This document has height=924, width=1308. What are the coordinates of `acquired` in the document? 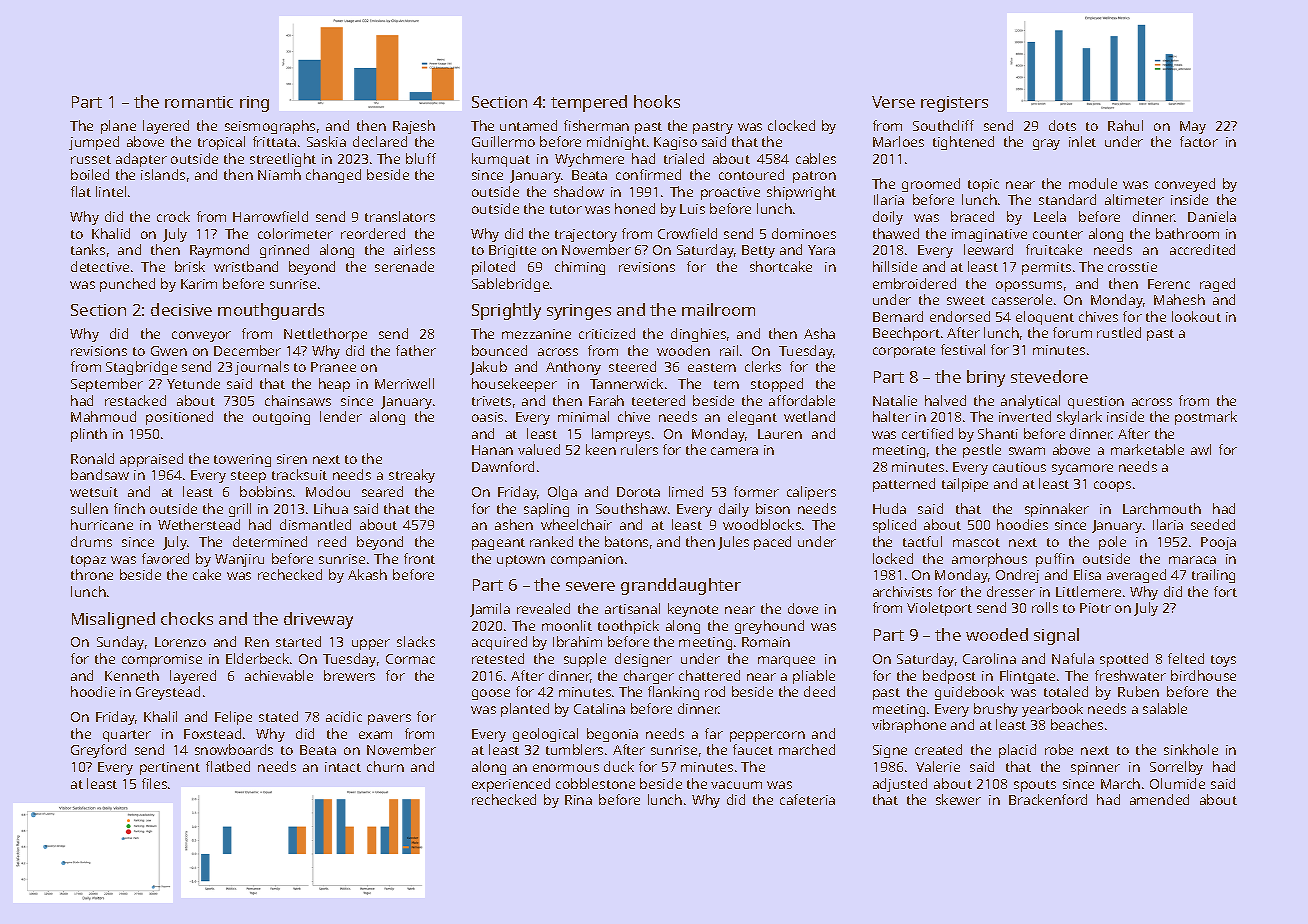 It's located at (499, 643).
